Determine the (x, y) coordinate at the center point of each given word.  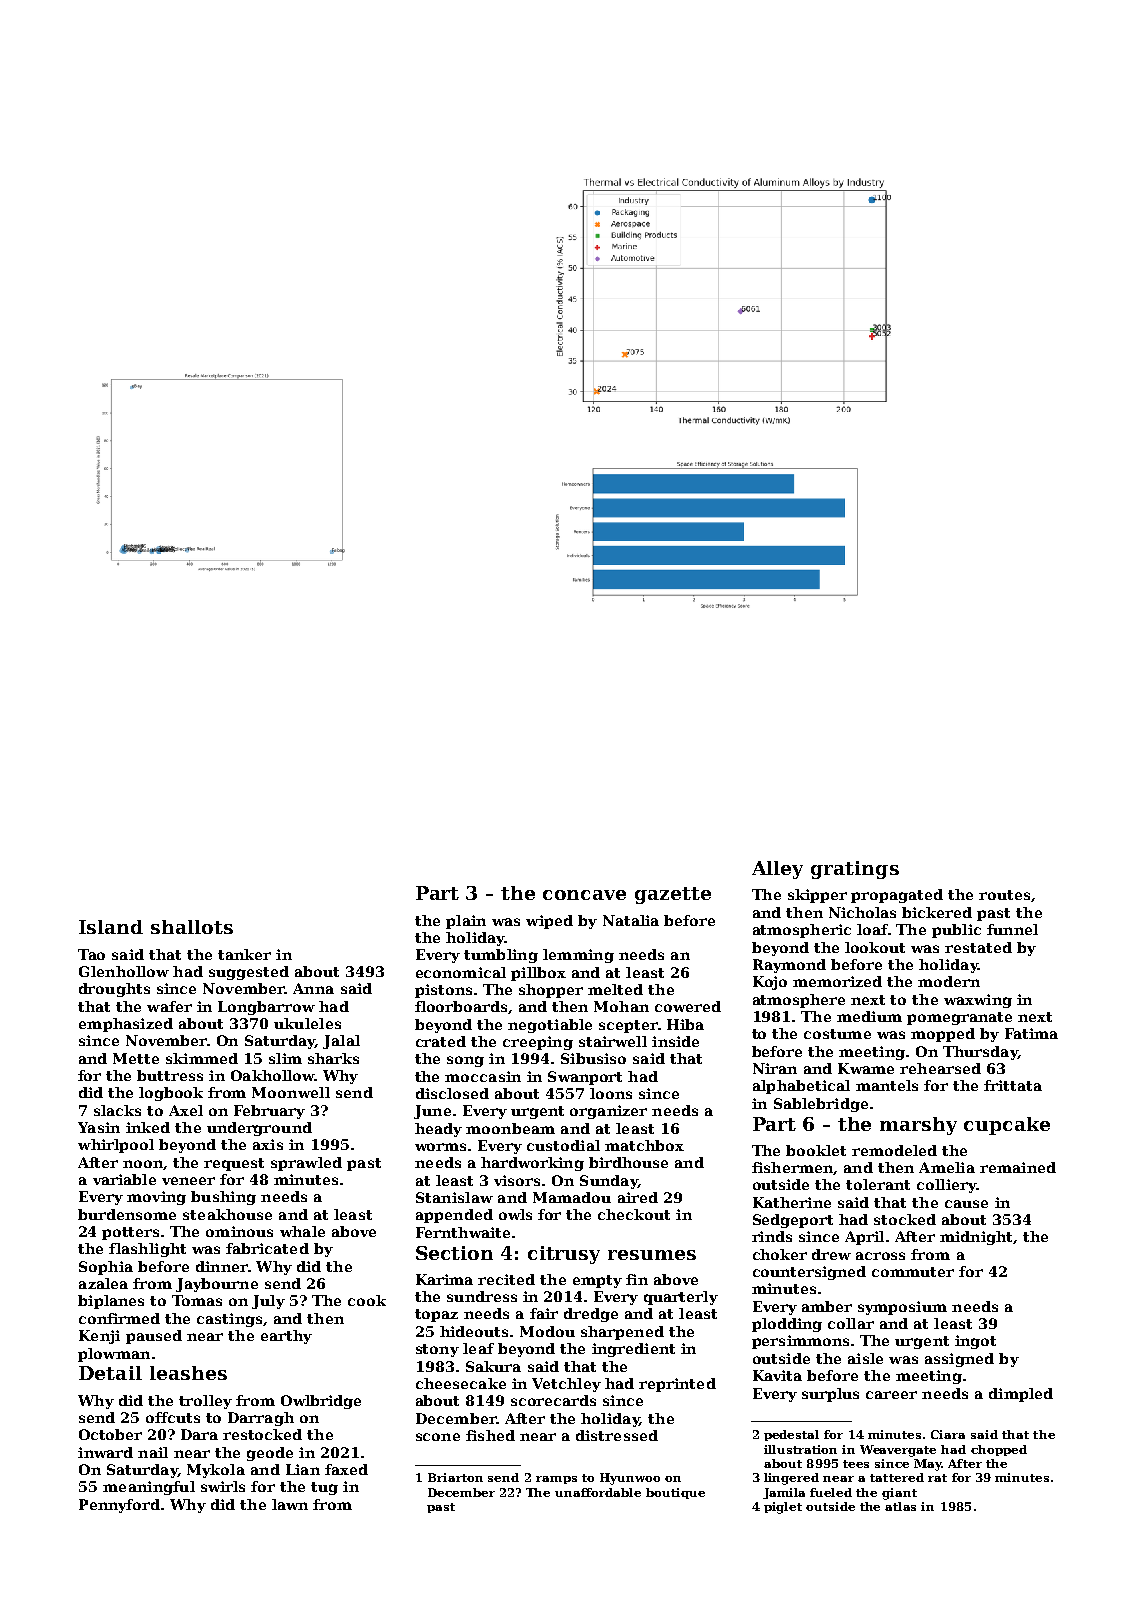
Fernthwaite (463, 1232)
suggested (249, 973)
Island (111, 927)
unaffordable (598, 1492)
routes (1004, 895)
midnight (976, 1238)
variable (124, 1179)
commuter (913, 1272)
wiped (549, 922)
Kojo (770, 983)
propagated (897, 896)
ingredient (633, 1350)
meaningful (149, 1488)
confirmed (119, 1318)
